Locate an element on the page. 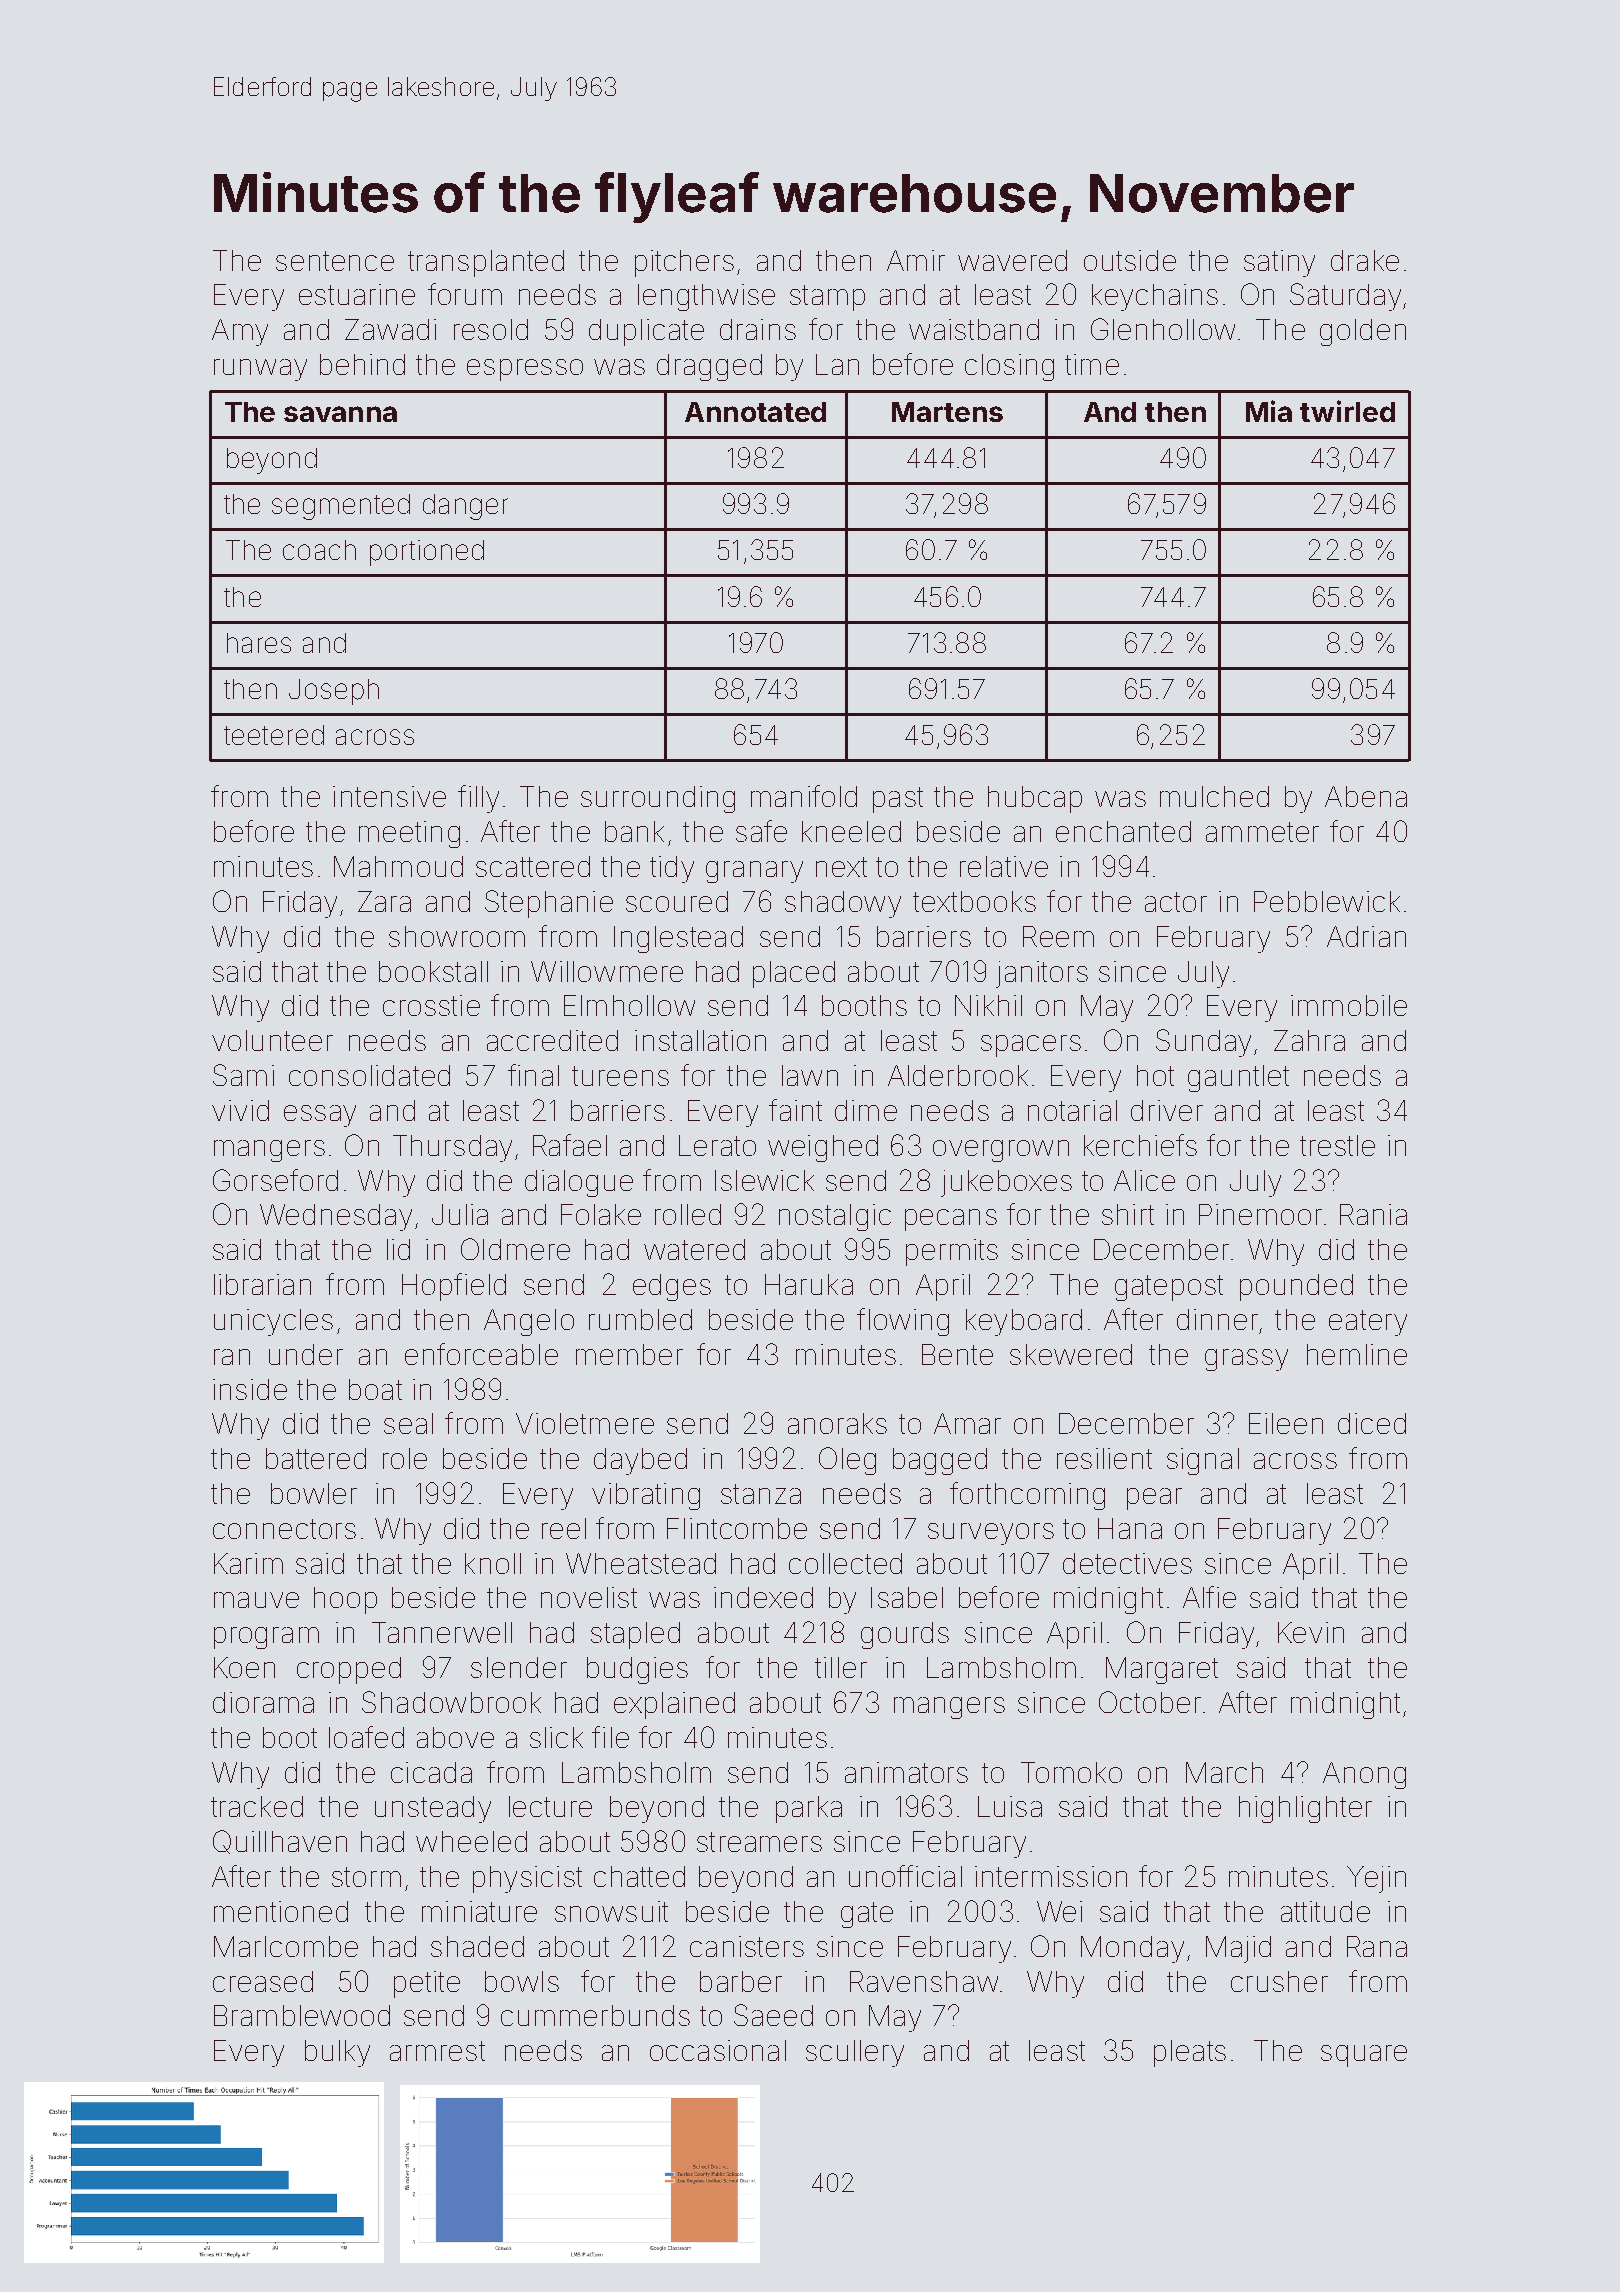  surrounding is located at coordinates (658, 799).
